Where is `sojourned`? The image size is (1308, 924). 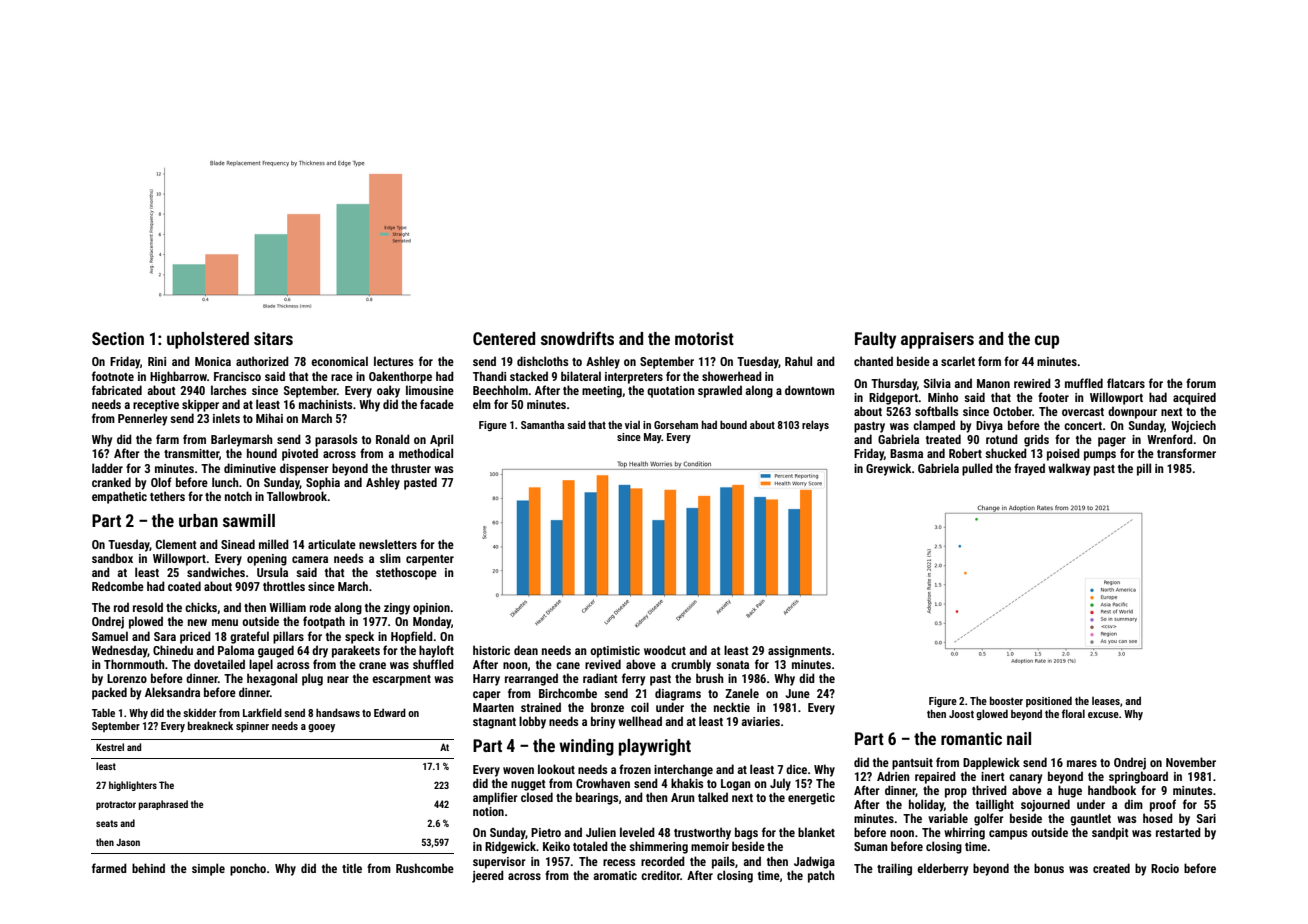 sojourned is located at coordinates (1045, 805).
